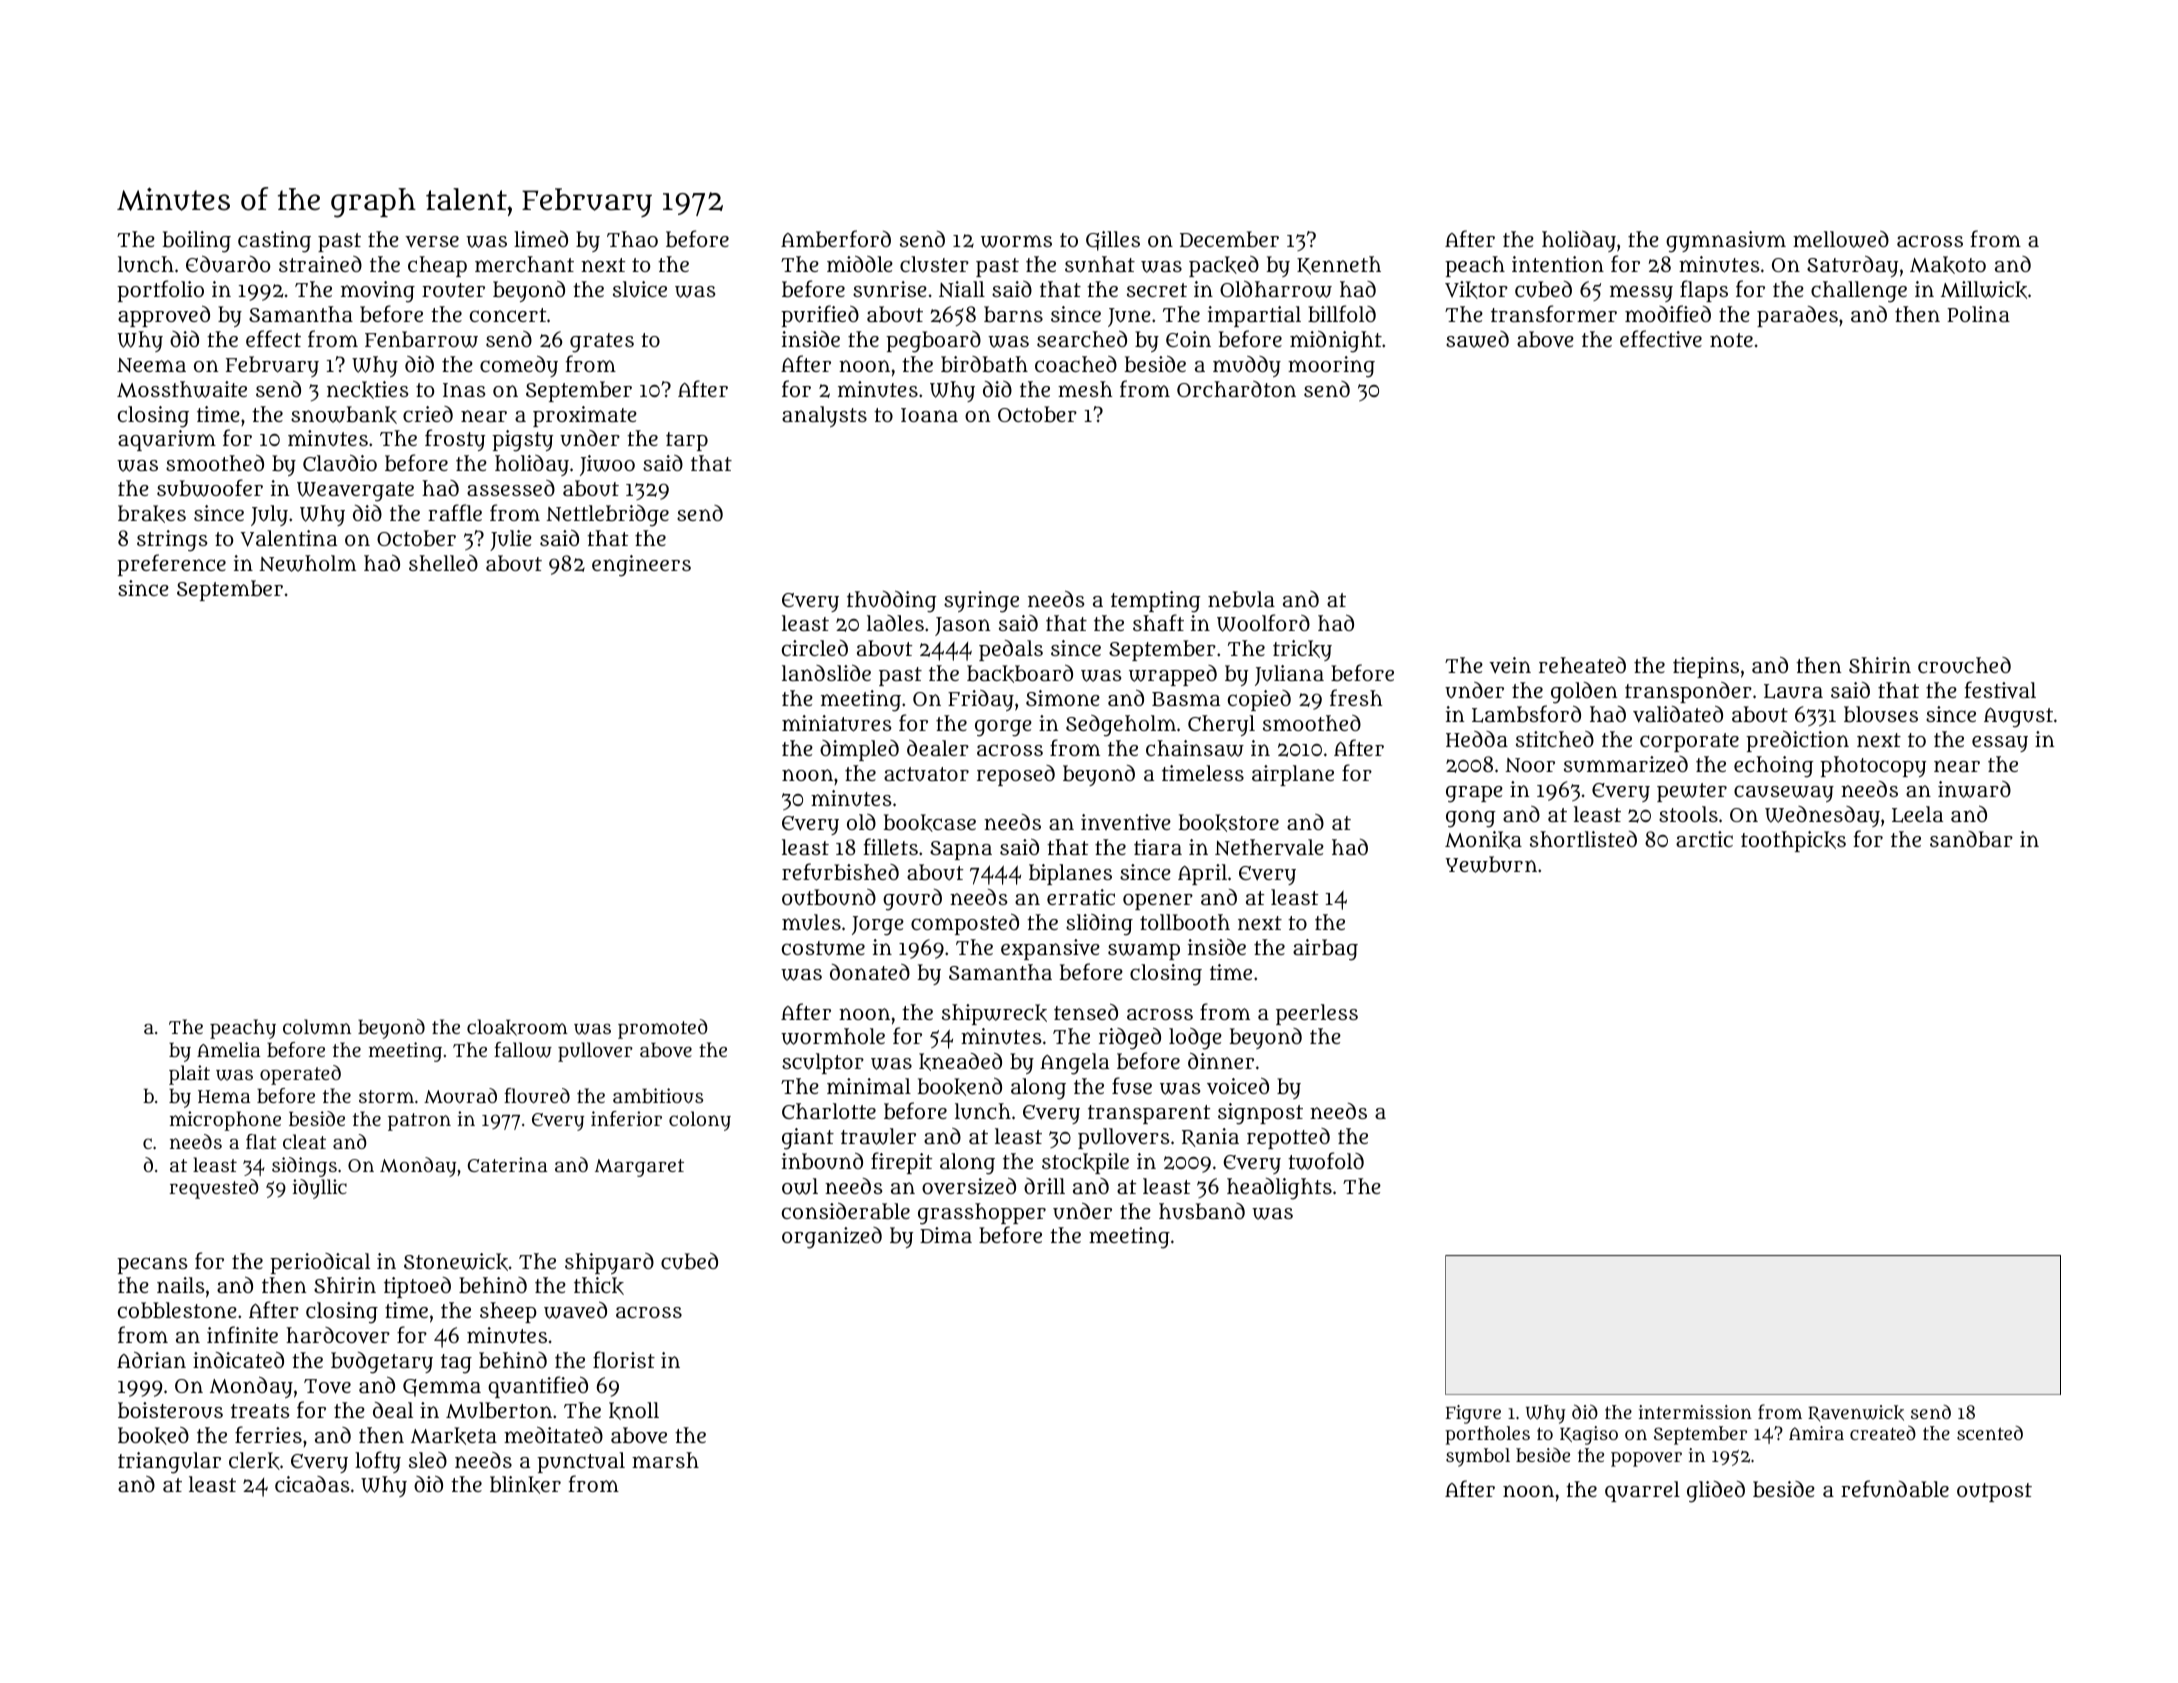 Image resolution: width=2178 pixels, height=1683 pixels. Describe the element at coordinates (901, 1163) in the screenshot. I see `firepit` at that location.
